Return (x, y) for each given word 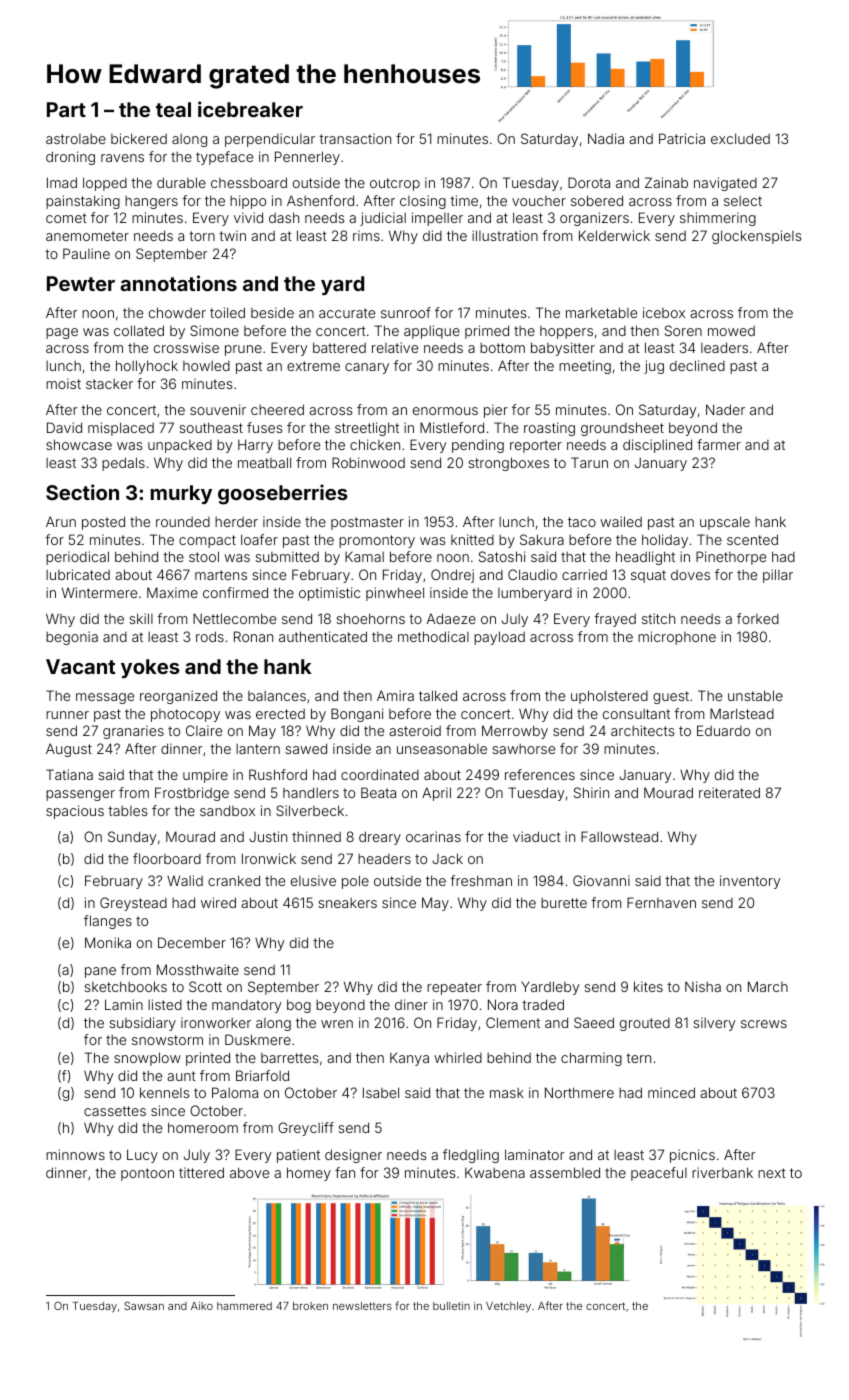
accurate (347, 313)
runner (67, 715)
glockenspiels (756, 237)
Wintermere (99, 592)
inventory (750, 882)
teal (173, 109)
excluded (740, 138)
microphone (677, 638)
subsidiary (142, 1024)
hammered (244, 1306)
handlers (311, 792)
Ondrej (452, 576)
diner (411, 1004)
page (62, 333)
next (772, 1173)
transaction (355, 138)
